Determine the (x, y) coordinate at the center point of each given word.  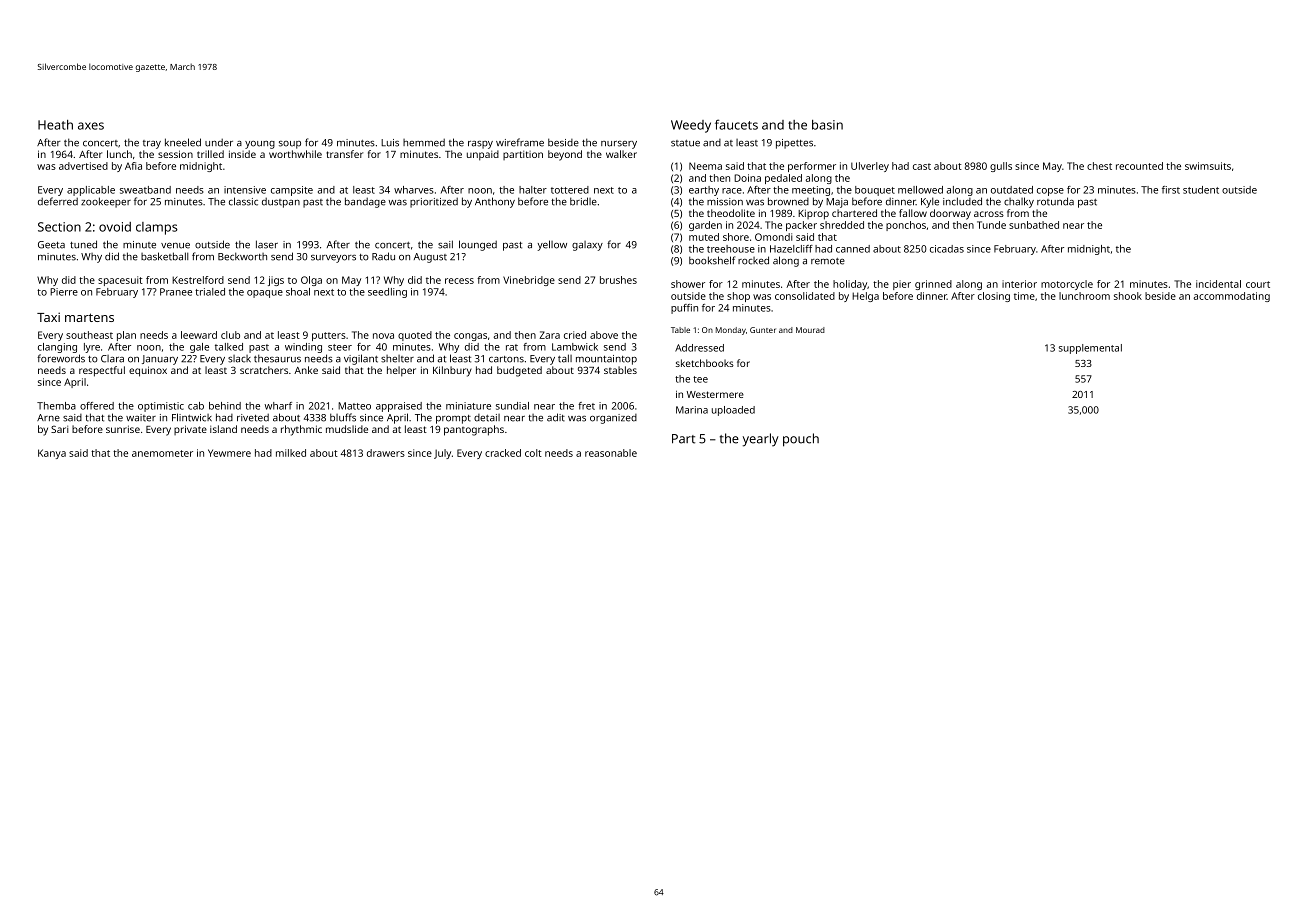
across (989, 214)
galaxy (587, 246)
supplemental (1090, 349)
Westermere (715, 394)
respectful (102, 371)
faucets (736, 124)
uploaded (733, 411)
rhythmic (301, 430)
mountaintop (606, 360)
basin (827, 125)
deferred (58, 201)
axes (91, 126)
